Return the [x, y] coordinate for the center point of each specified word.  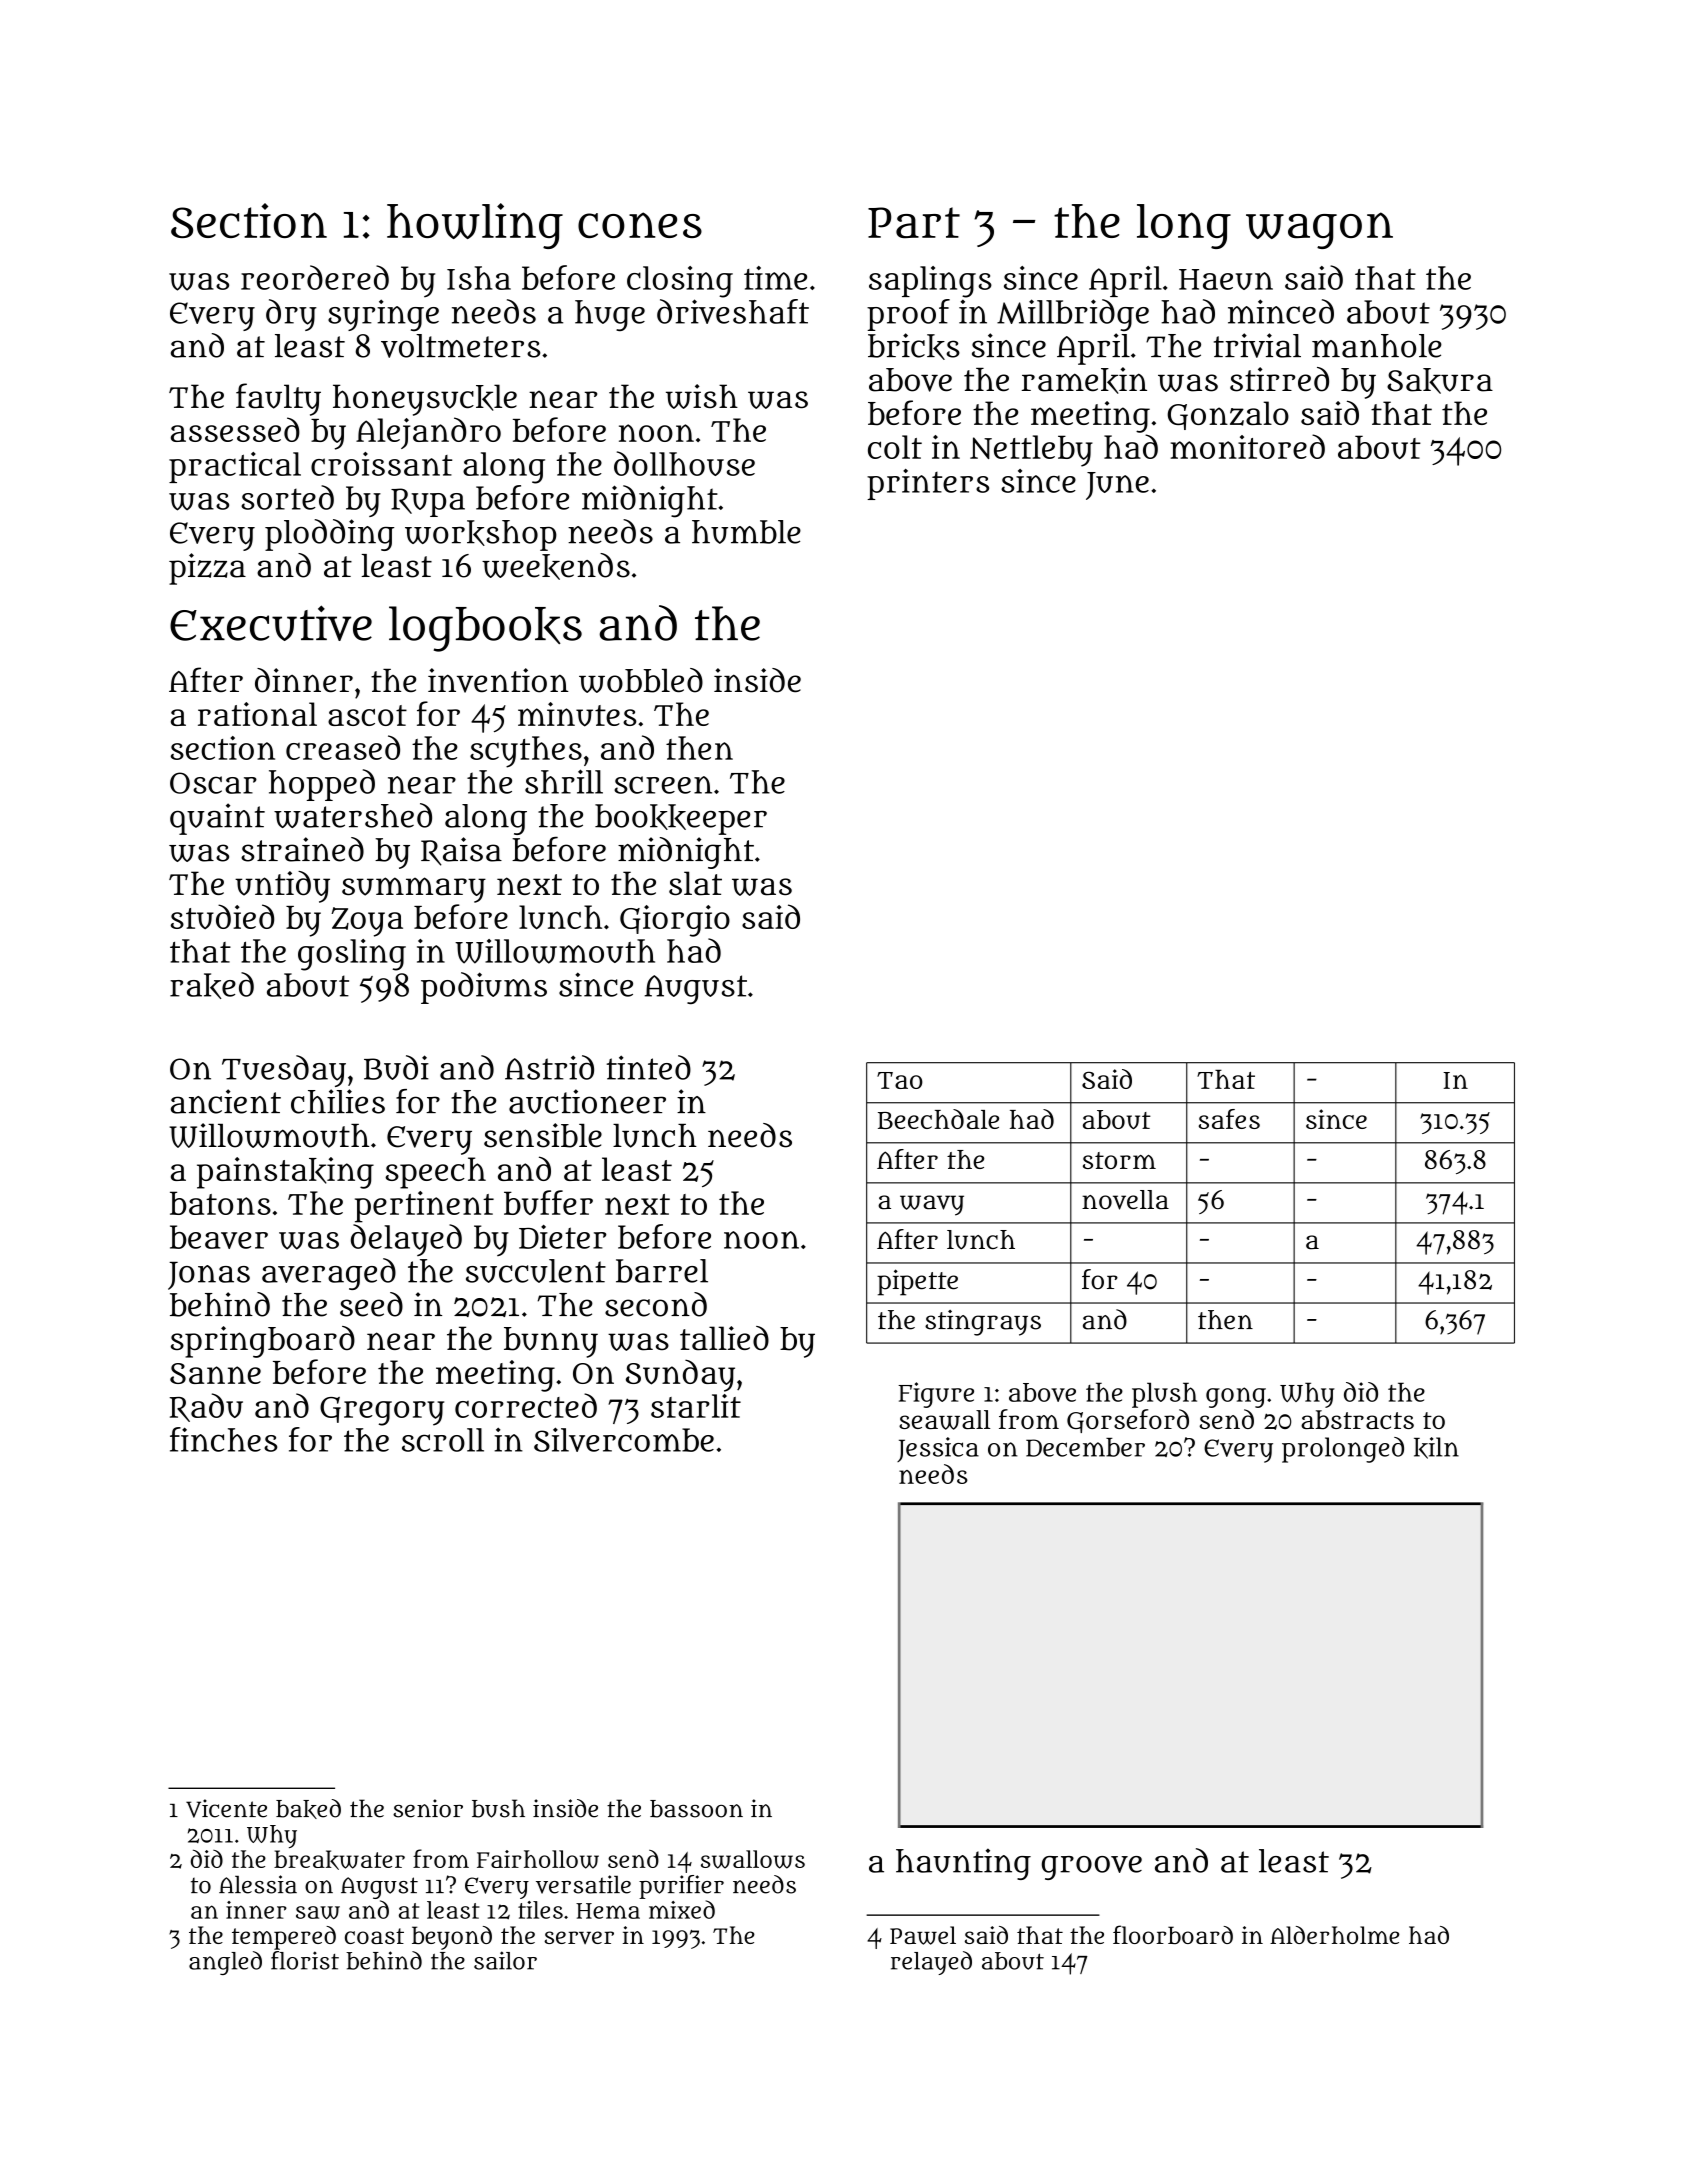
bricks [914, 346]
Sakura [1440, 381]
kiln [1436, 1448]
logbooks [485, 629]
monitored [1248, 446]
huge [610, 315]
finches [223, 1439]
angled [225, 1963]
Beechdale [938, 1119]
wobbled [641, 680]
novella [1125, 1200]
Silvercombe [624, 1439]
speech [435, 1173]
